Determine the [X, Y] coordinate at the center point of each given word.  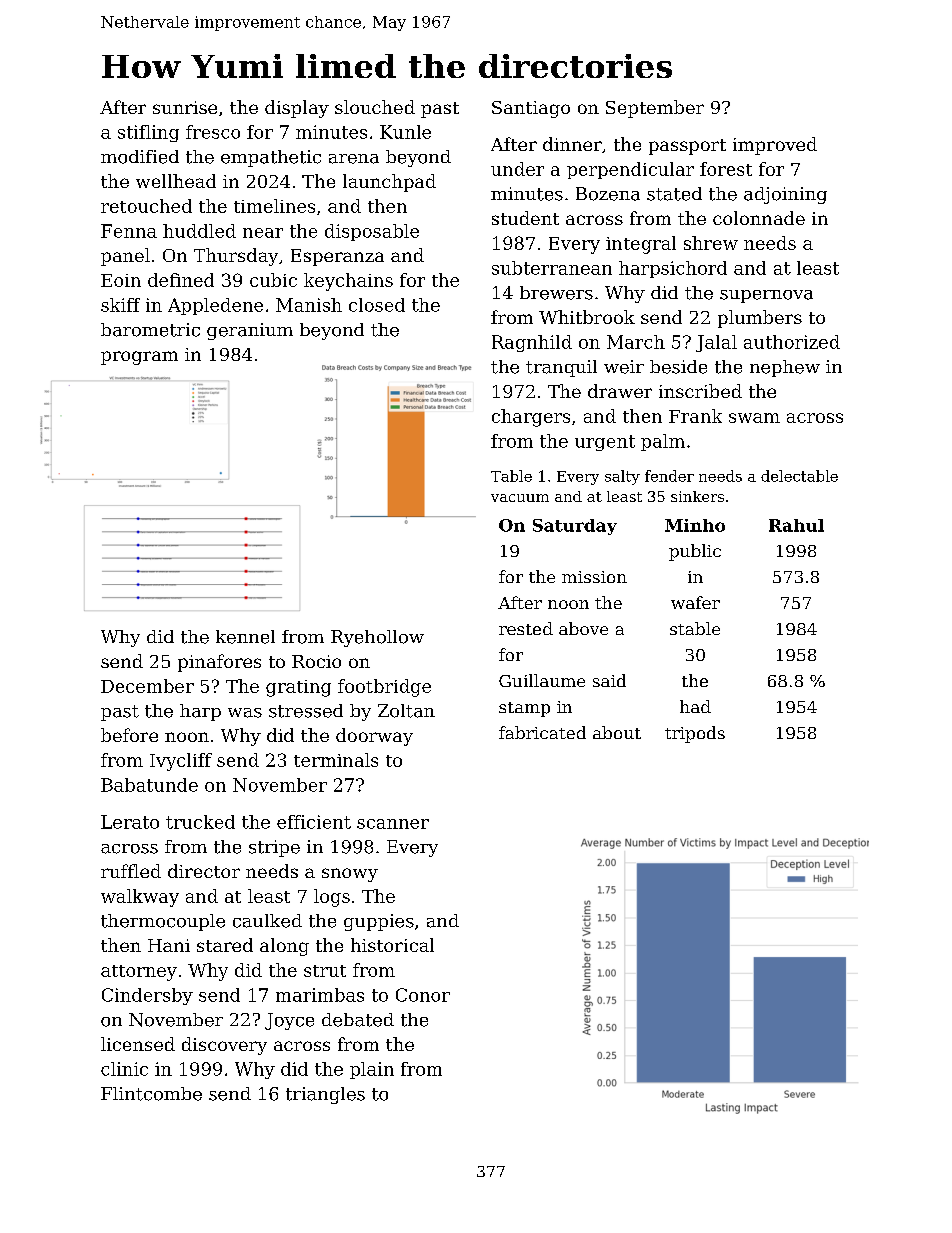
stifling [148, 133]
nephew [785, 368]
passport [687, 147]
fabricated [542, 732]
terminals [336, 760]
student [525, 218]
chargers [531, 418]
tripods [695, 734]
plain [372, 1070]
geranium [250, 331]
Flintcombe [151, 1094]
